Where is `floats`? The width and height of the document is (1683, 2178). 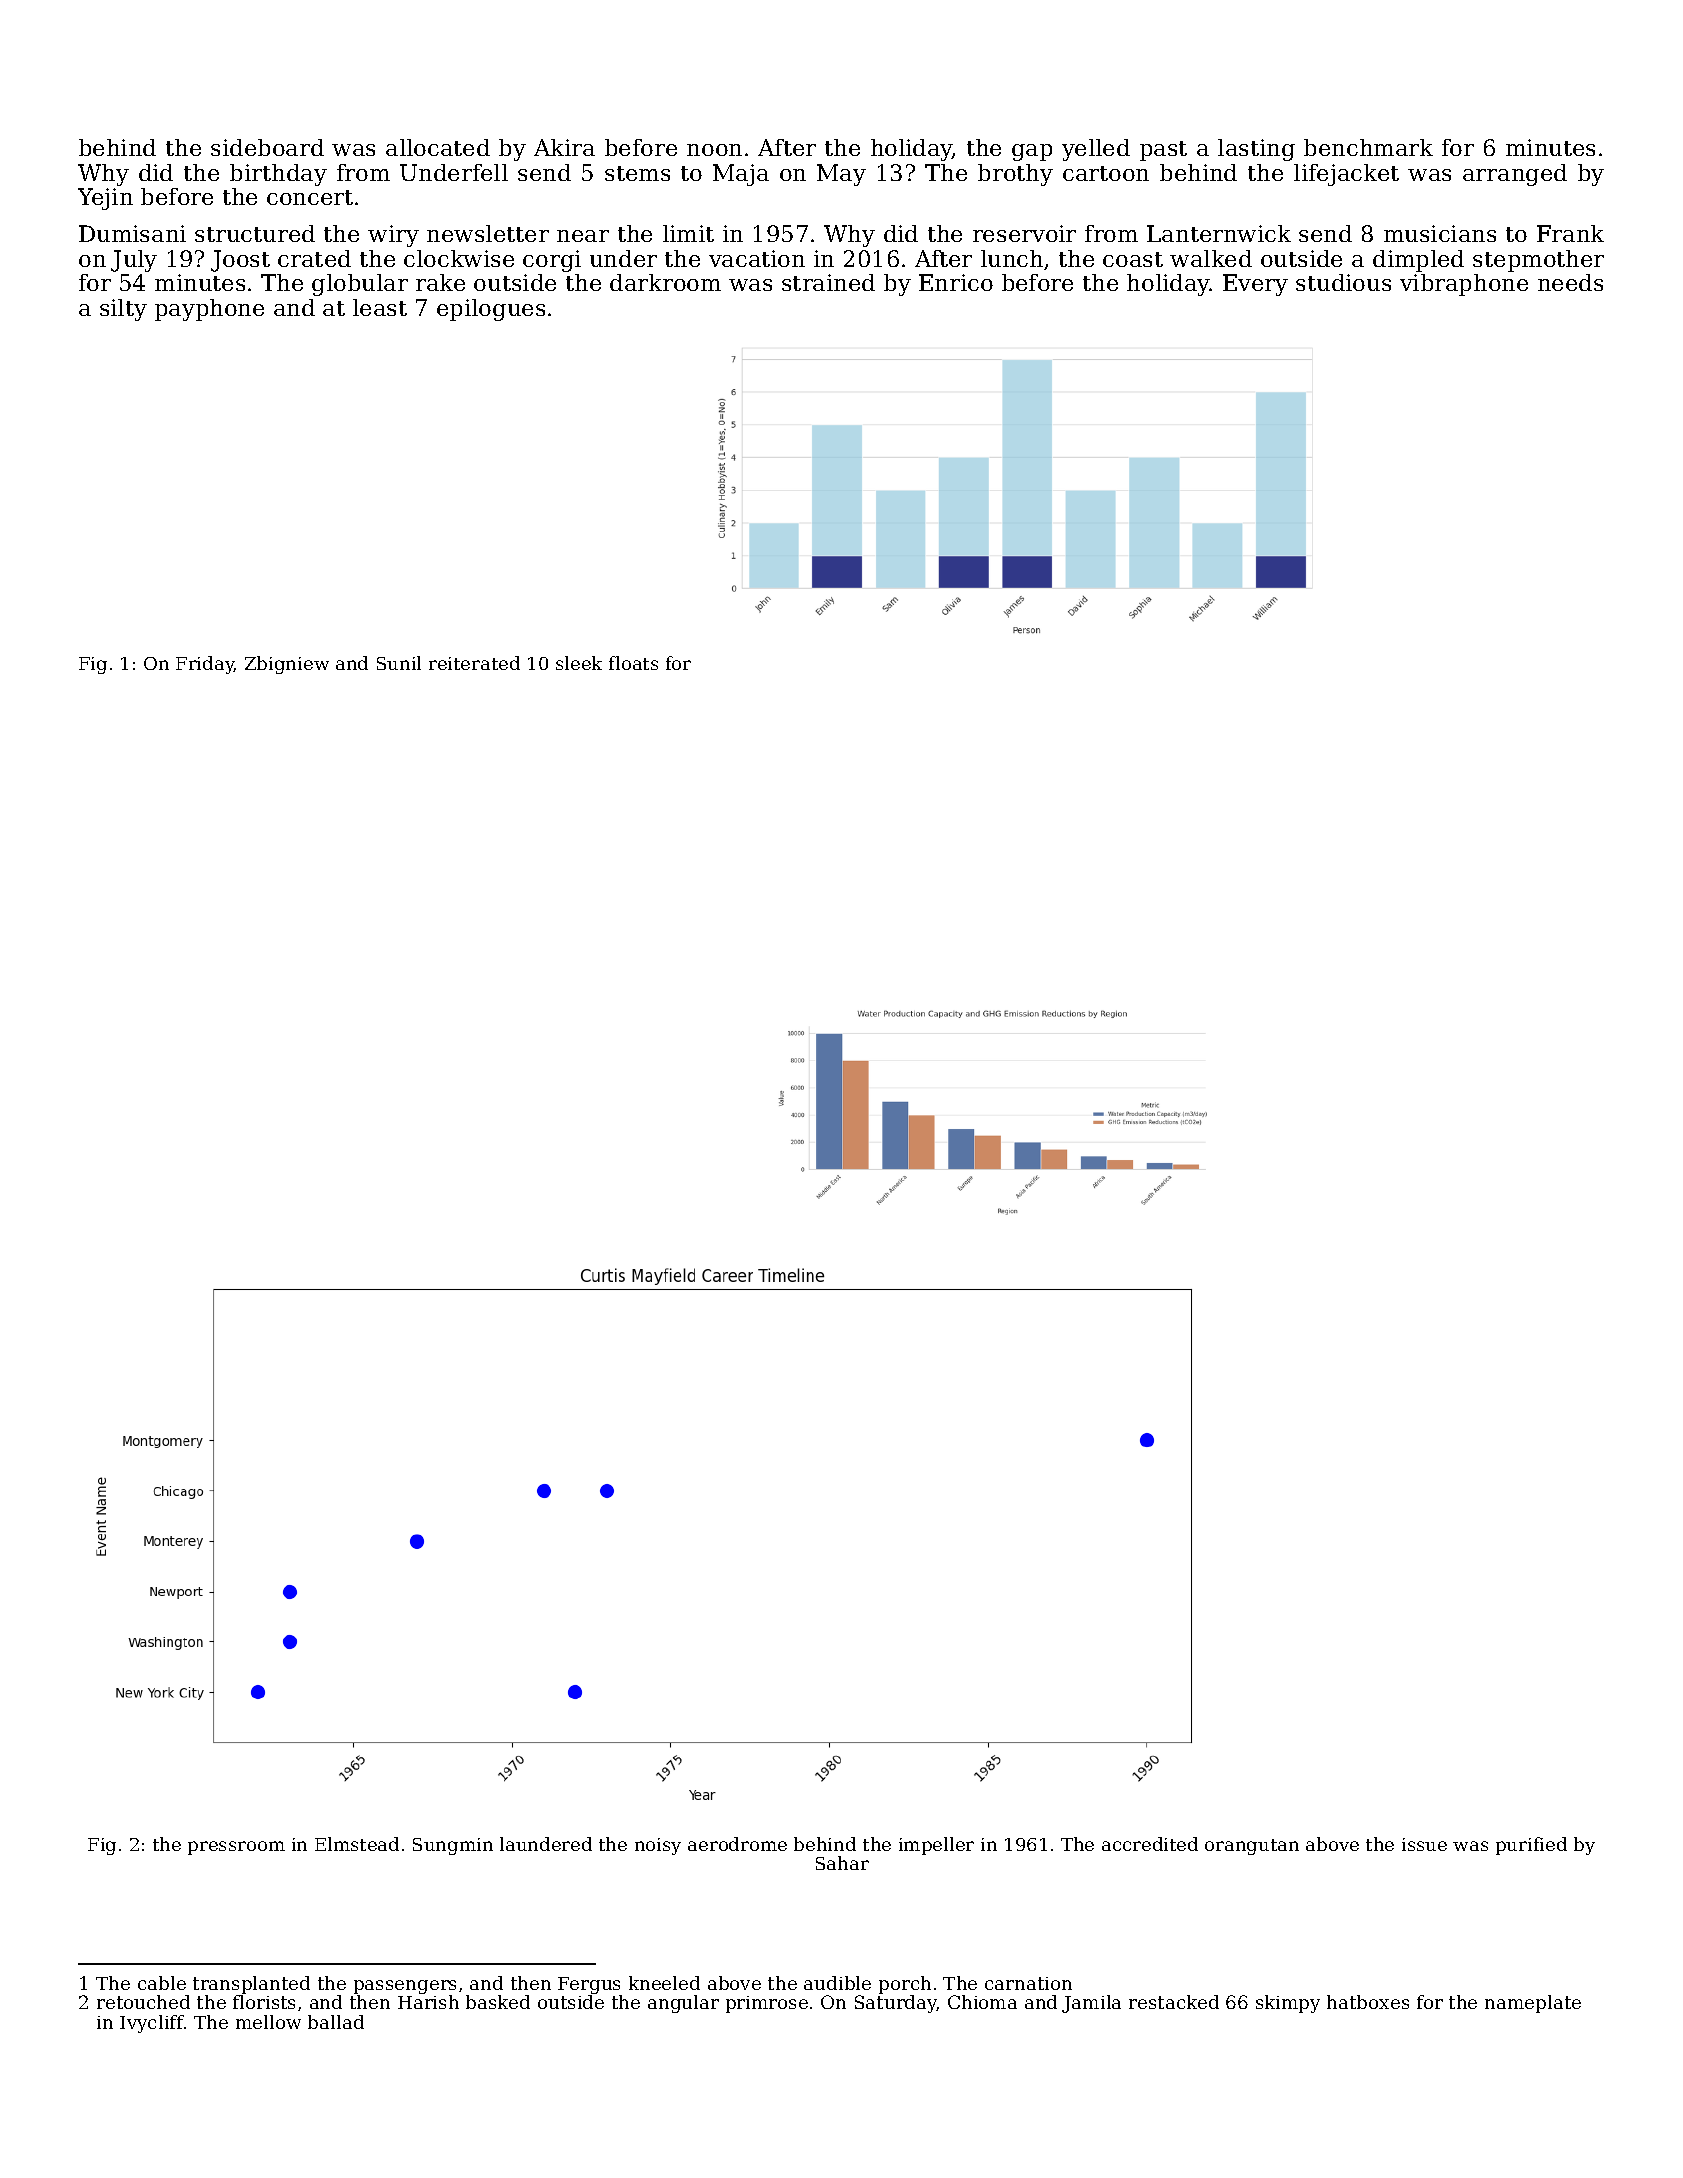 floats is located at coordinates (633, 663).
